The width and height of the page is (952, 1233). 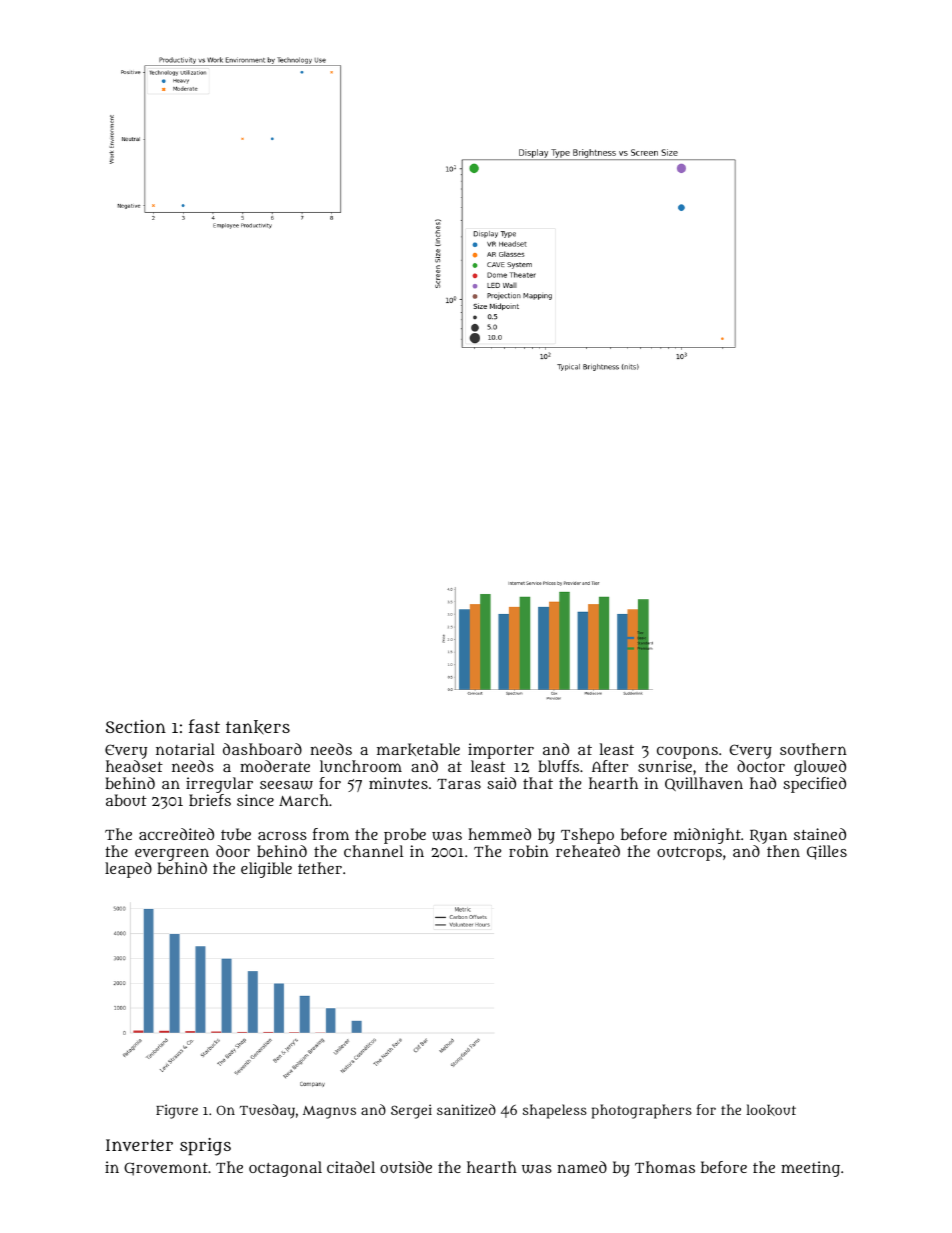 I want to click on bluffs, so click(x=558, y=766).
